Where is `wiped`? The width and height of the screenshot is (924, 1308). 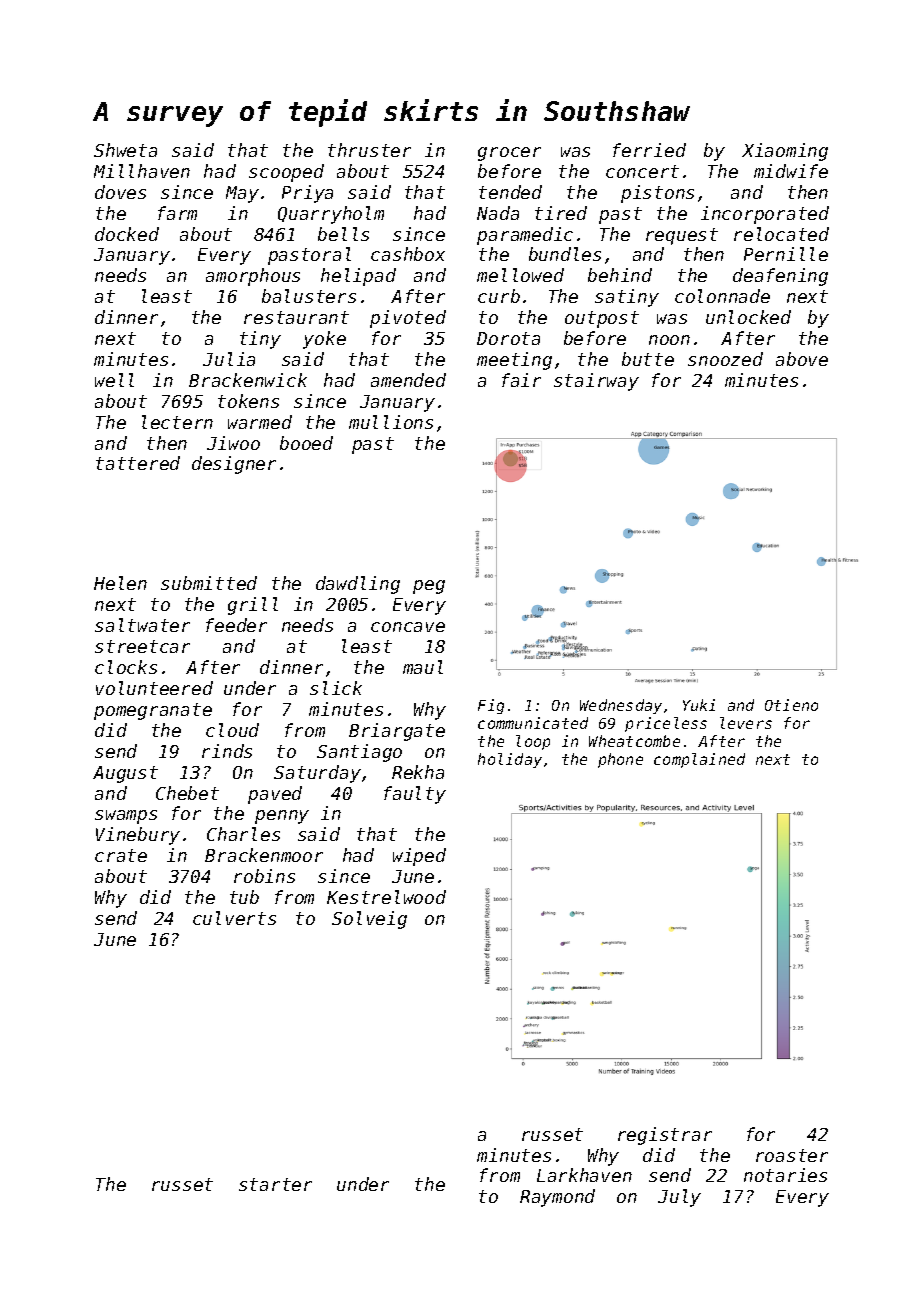 wiped is located at coordinates (419, 857).
